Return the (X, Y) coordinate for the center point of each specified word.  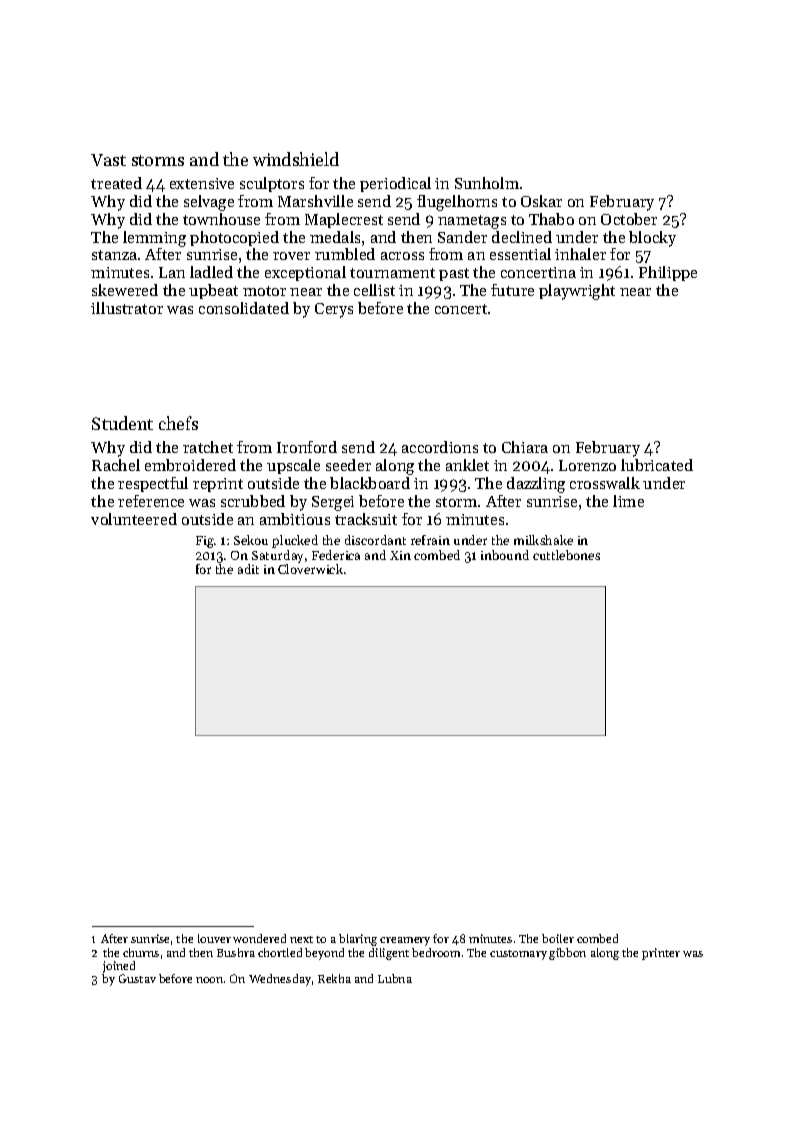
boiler (558, 938)
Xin (400, 555)
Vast (108, 160)
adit (248, 569)
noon (209, 980)
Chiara (525, 447)
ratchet (208, 447)
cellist (374, 290)
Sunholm (487, 183)
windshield (296, 159)
